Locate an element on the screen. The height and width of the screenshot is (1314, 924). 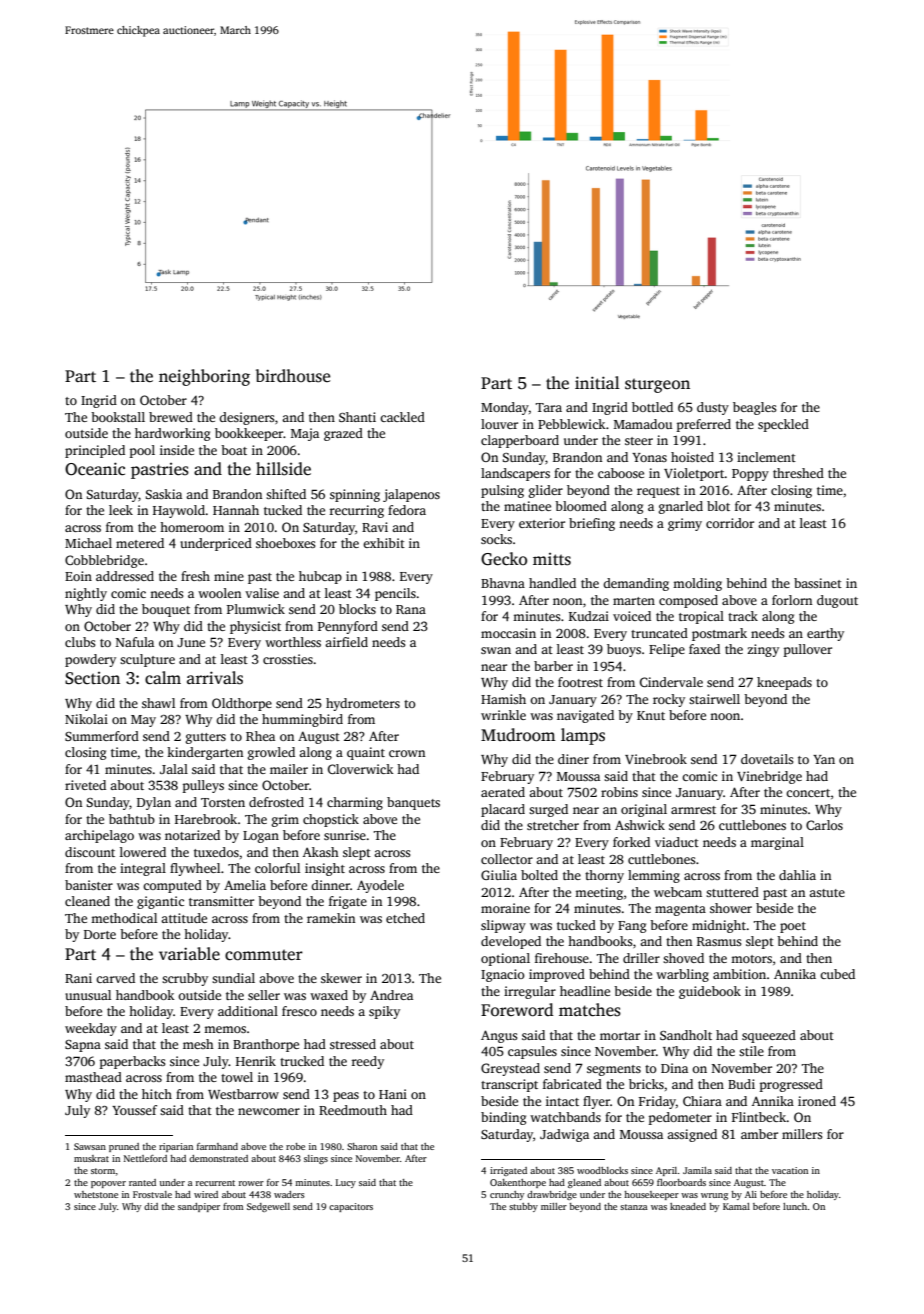
memos is located at coordinates (225, 1029).
